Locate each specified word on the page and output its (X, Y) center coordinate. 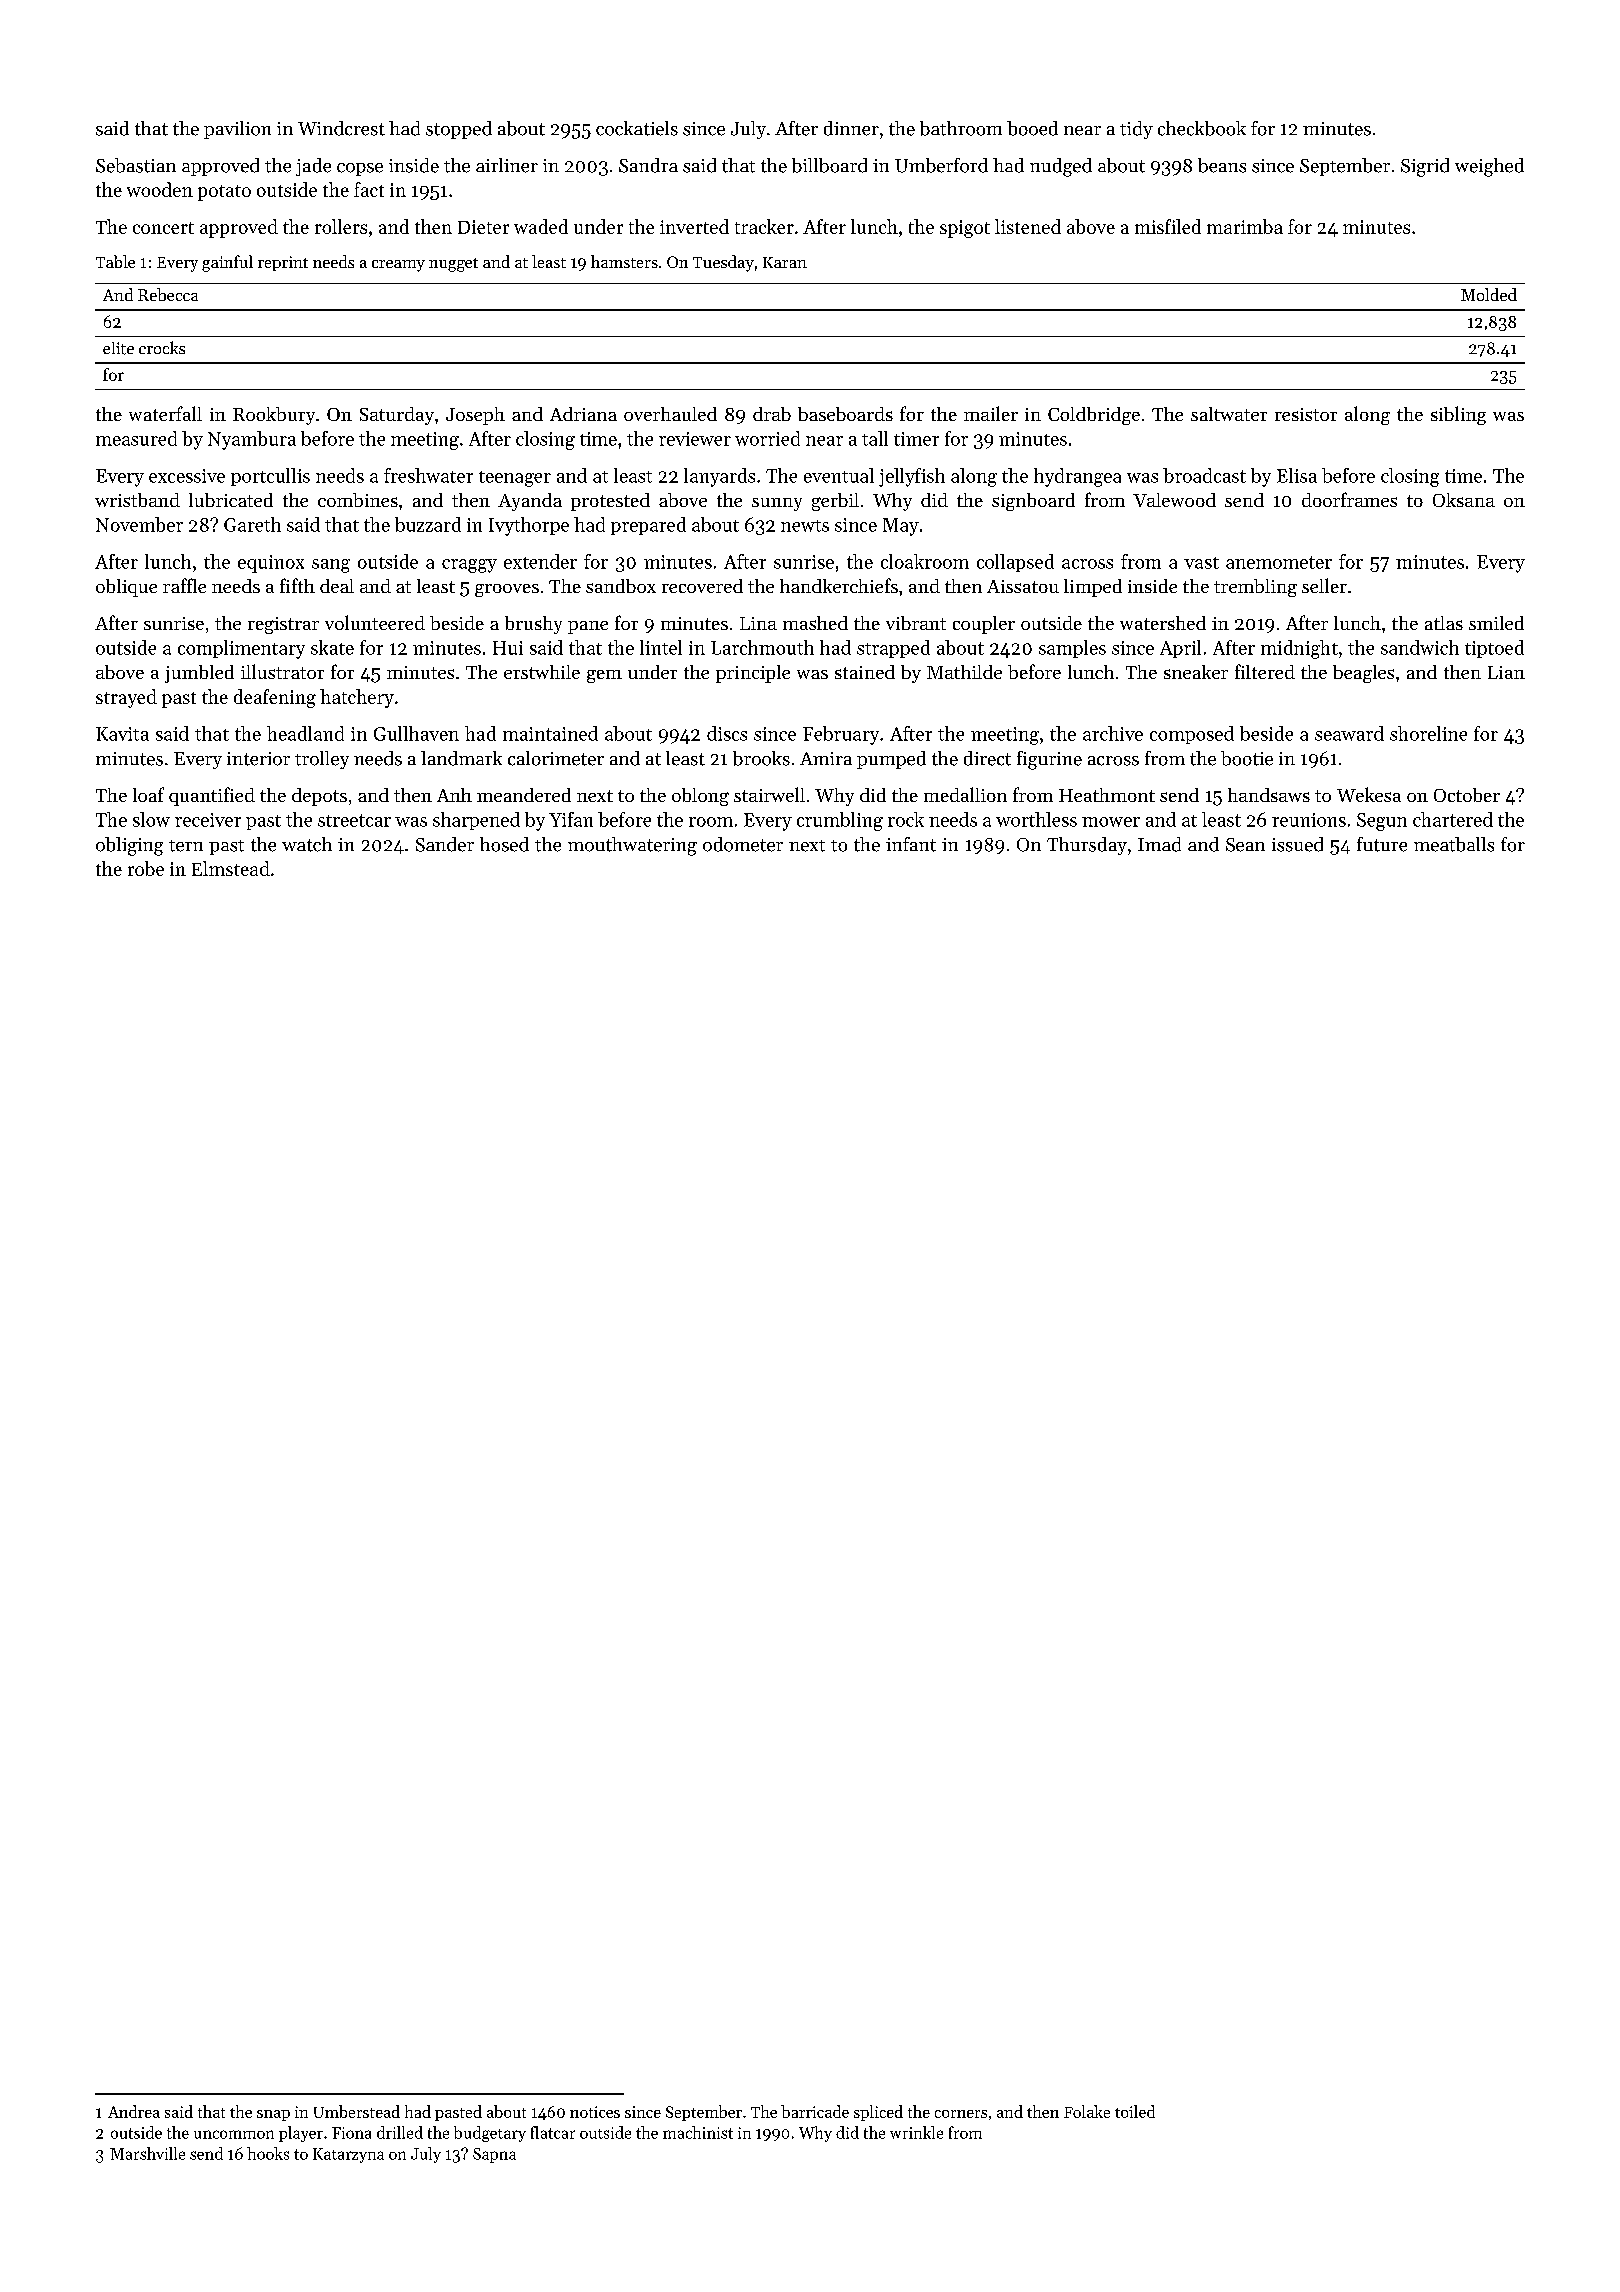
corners (961, 2114)
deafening (275, 698)
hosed (504, 844)
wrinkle (916, 2132)
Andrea (134, 2111)
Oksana (1464, 500)
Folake (1087, 2111)
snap (273, 2115)
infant (911, 844)
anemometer (1279, 562)
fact (369, 189)
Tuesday (723, 263)
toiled (1135, 2111)
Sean (1245, 845)
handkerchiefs (839, 585)
